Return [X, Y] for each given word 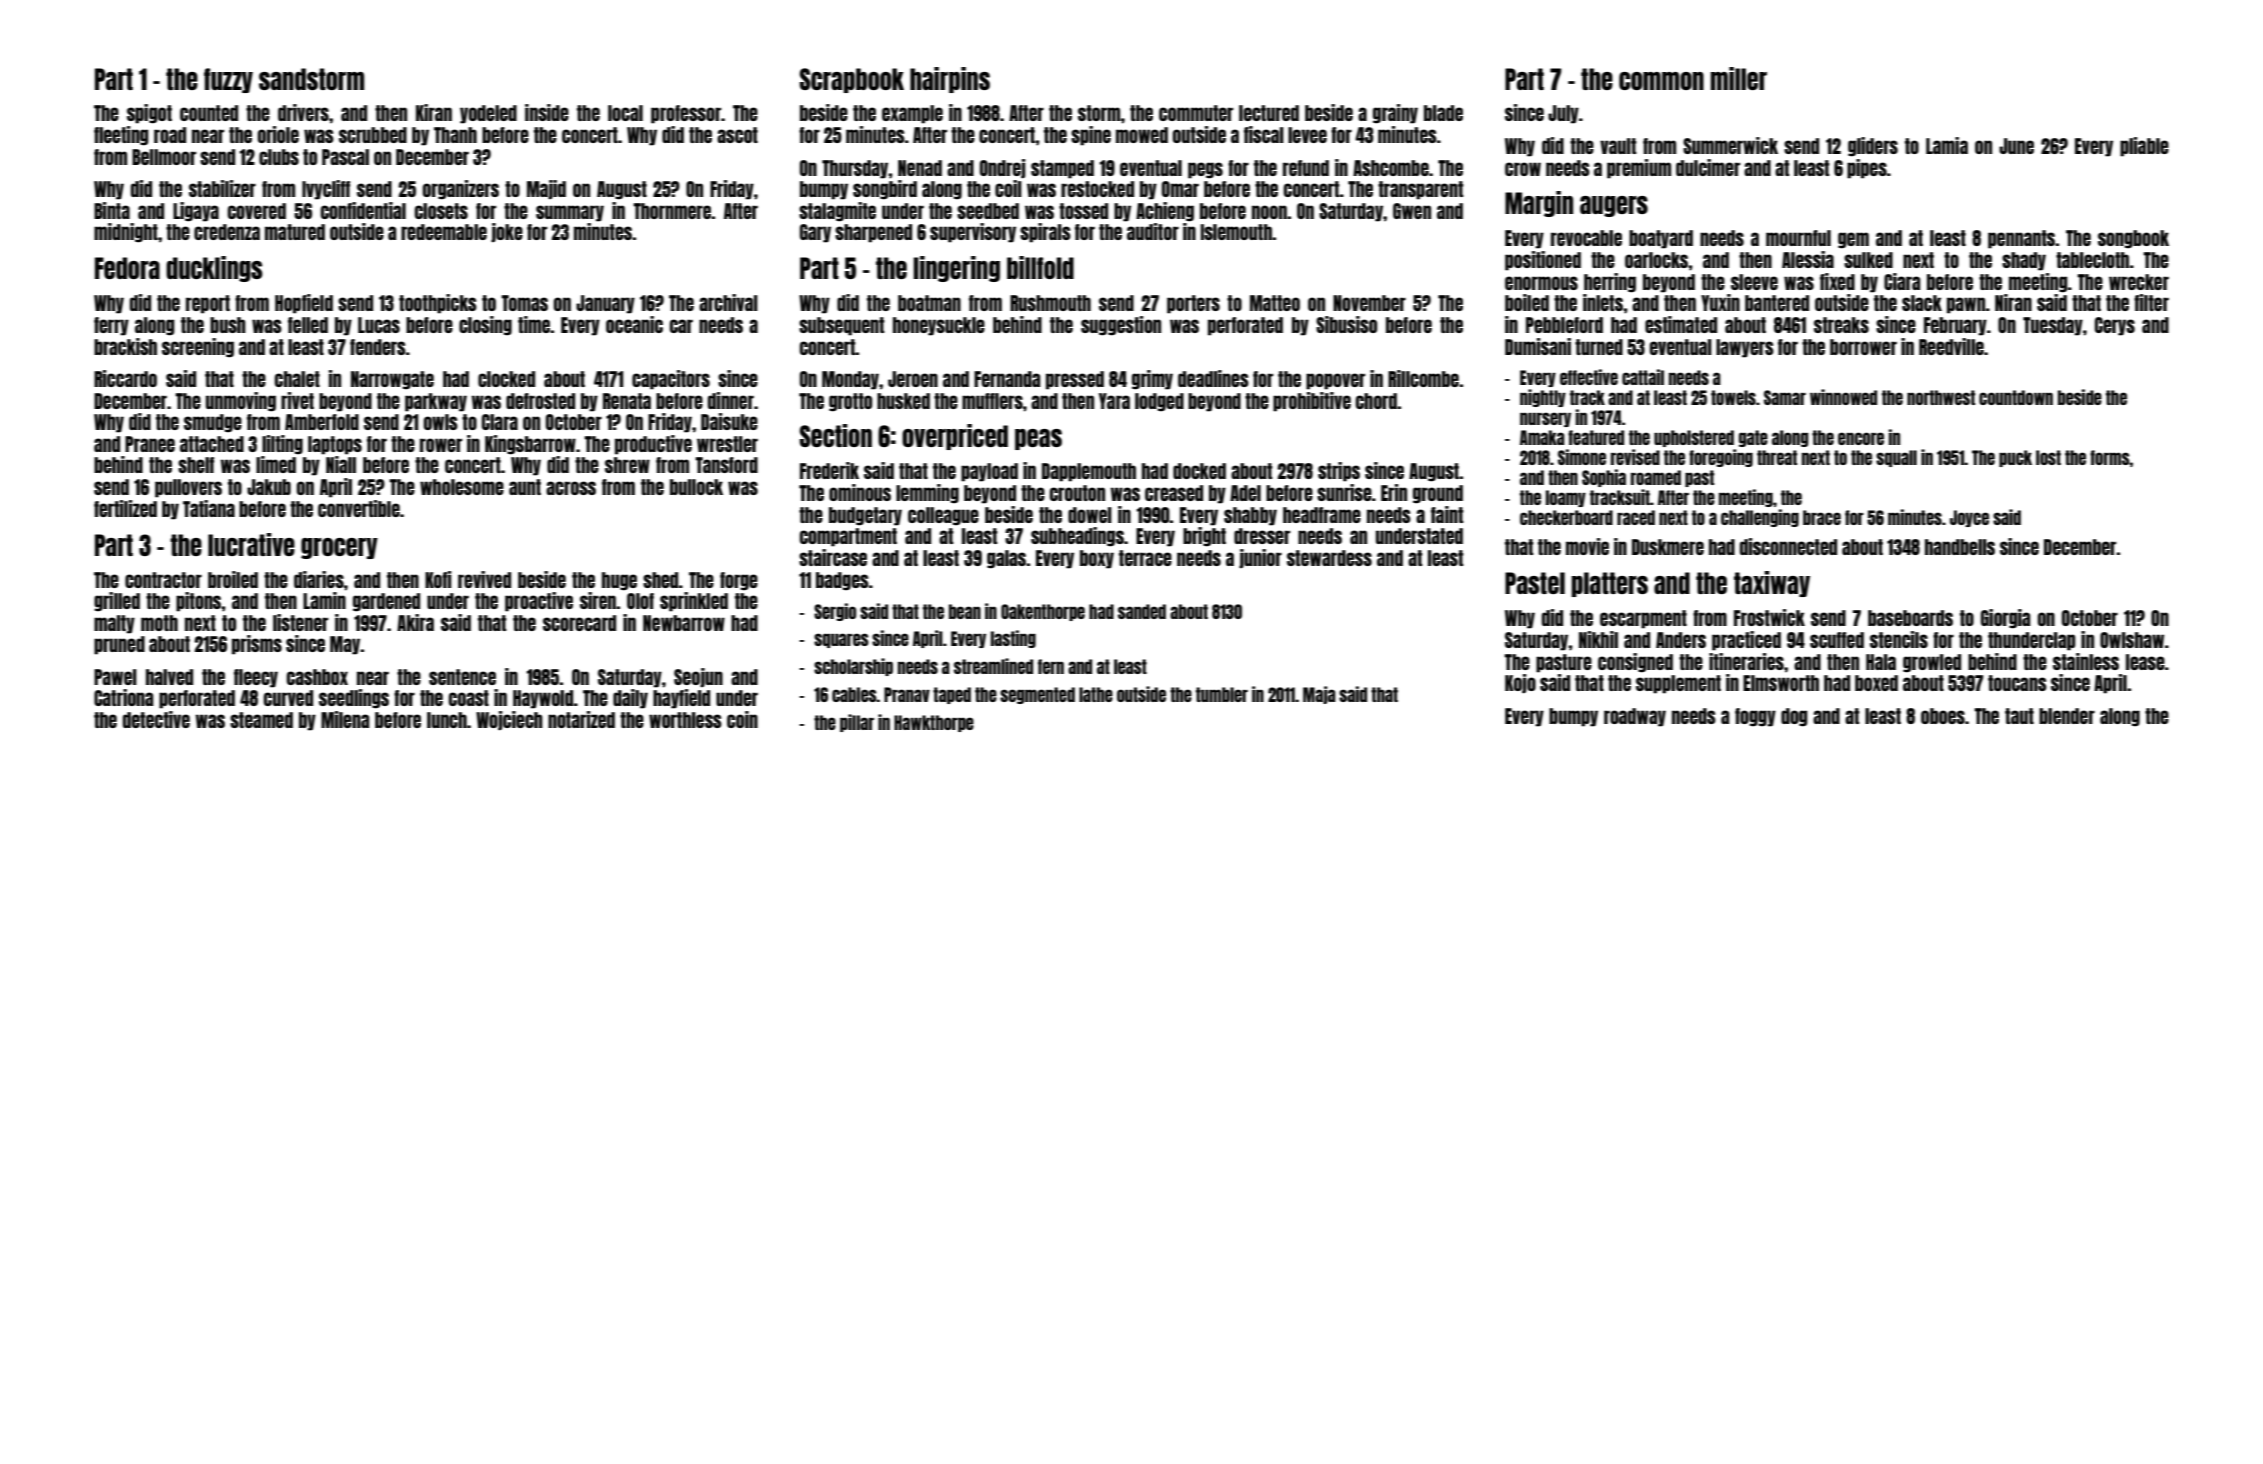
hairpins [950, 80]
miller [1739, 78]
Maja [1319, 695]
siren [598, 600]
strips [1339, 472]
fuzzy [228, 80]
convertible [359, 508]
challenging [1760, 518]
